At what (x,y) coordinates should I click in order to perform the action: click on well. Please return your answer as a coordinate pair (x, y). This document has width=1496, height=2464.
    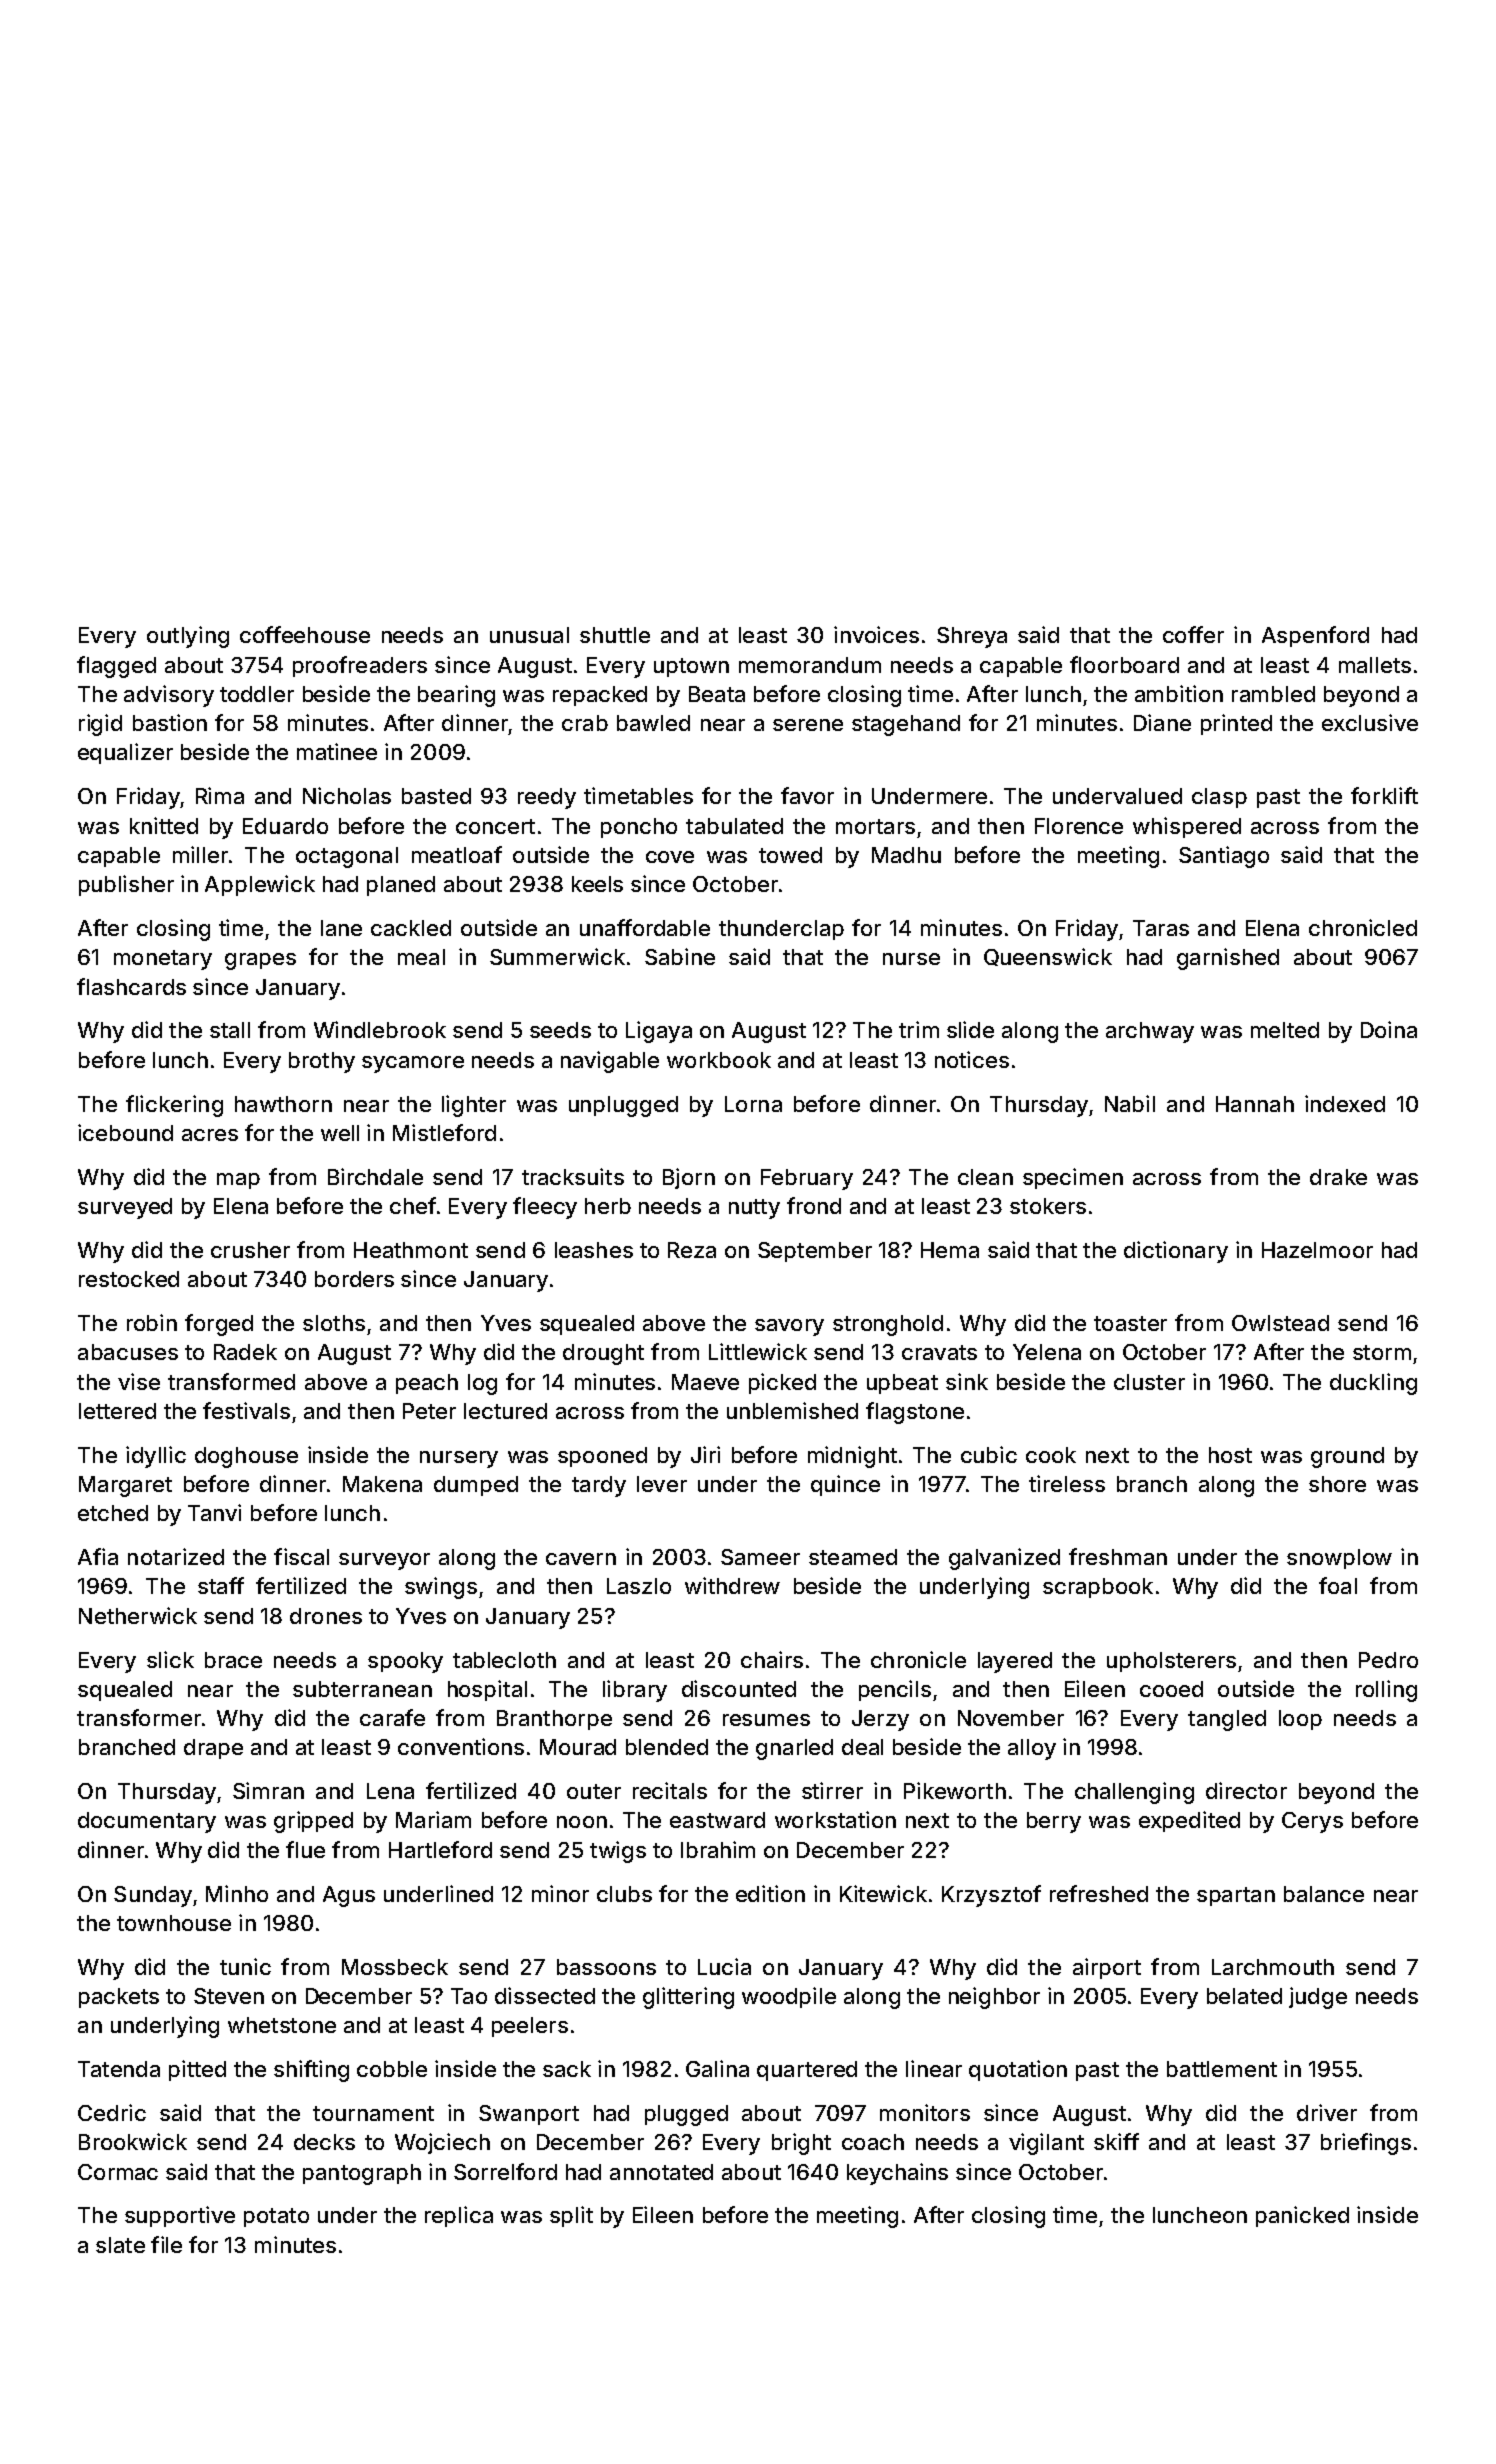
    Looking at the image, I should click on (340, 1133).
